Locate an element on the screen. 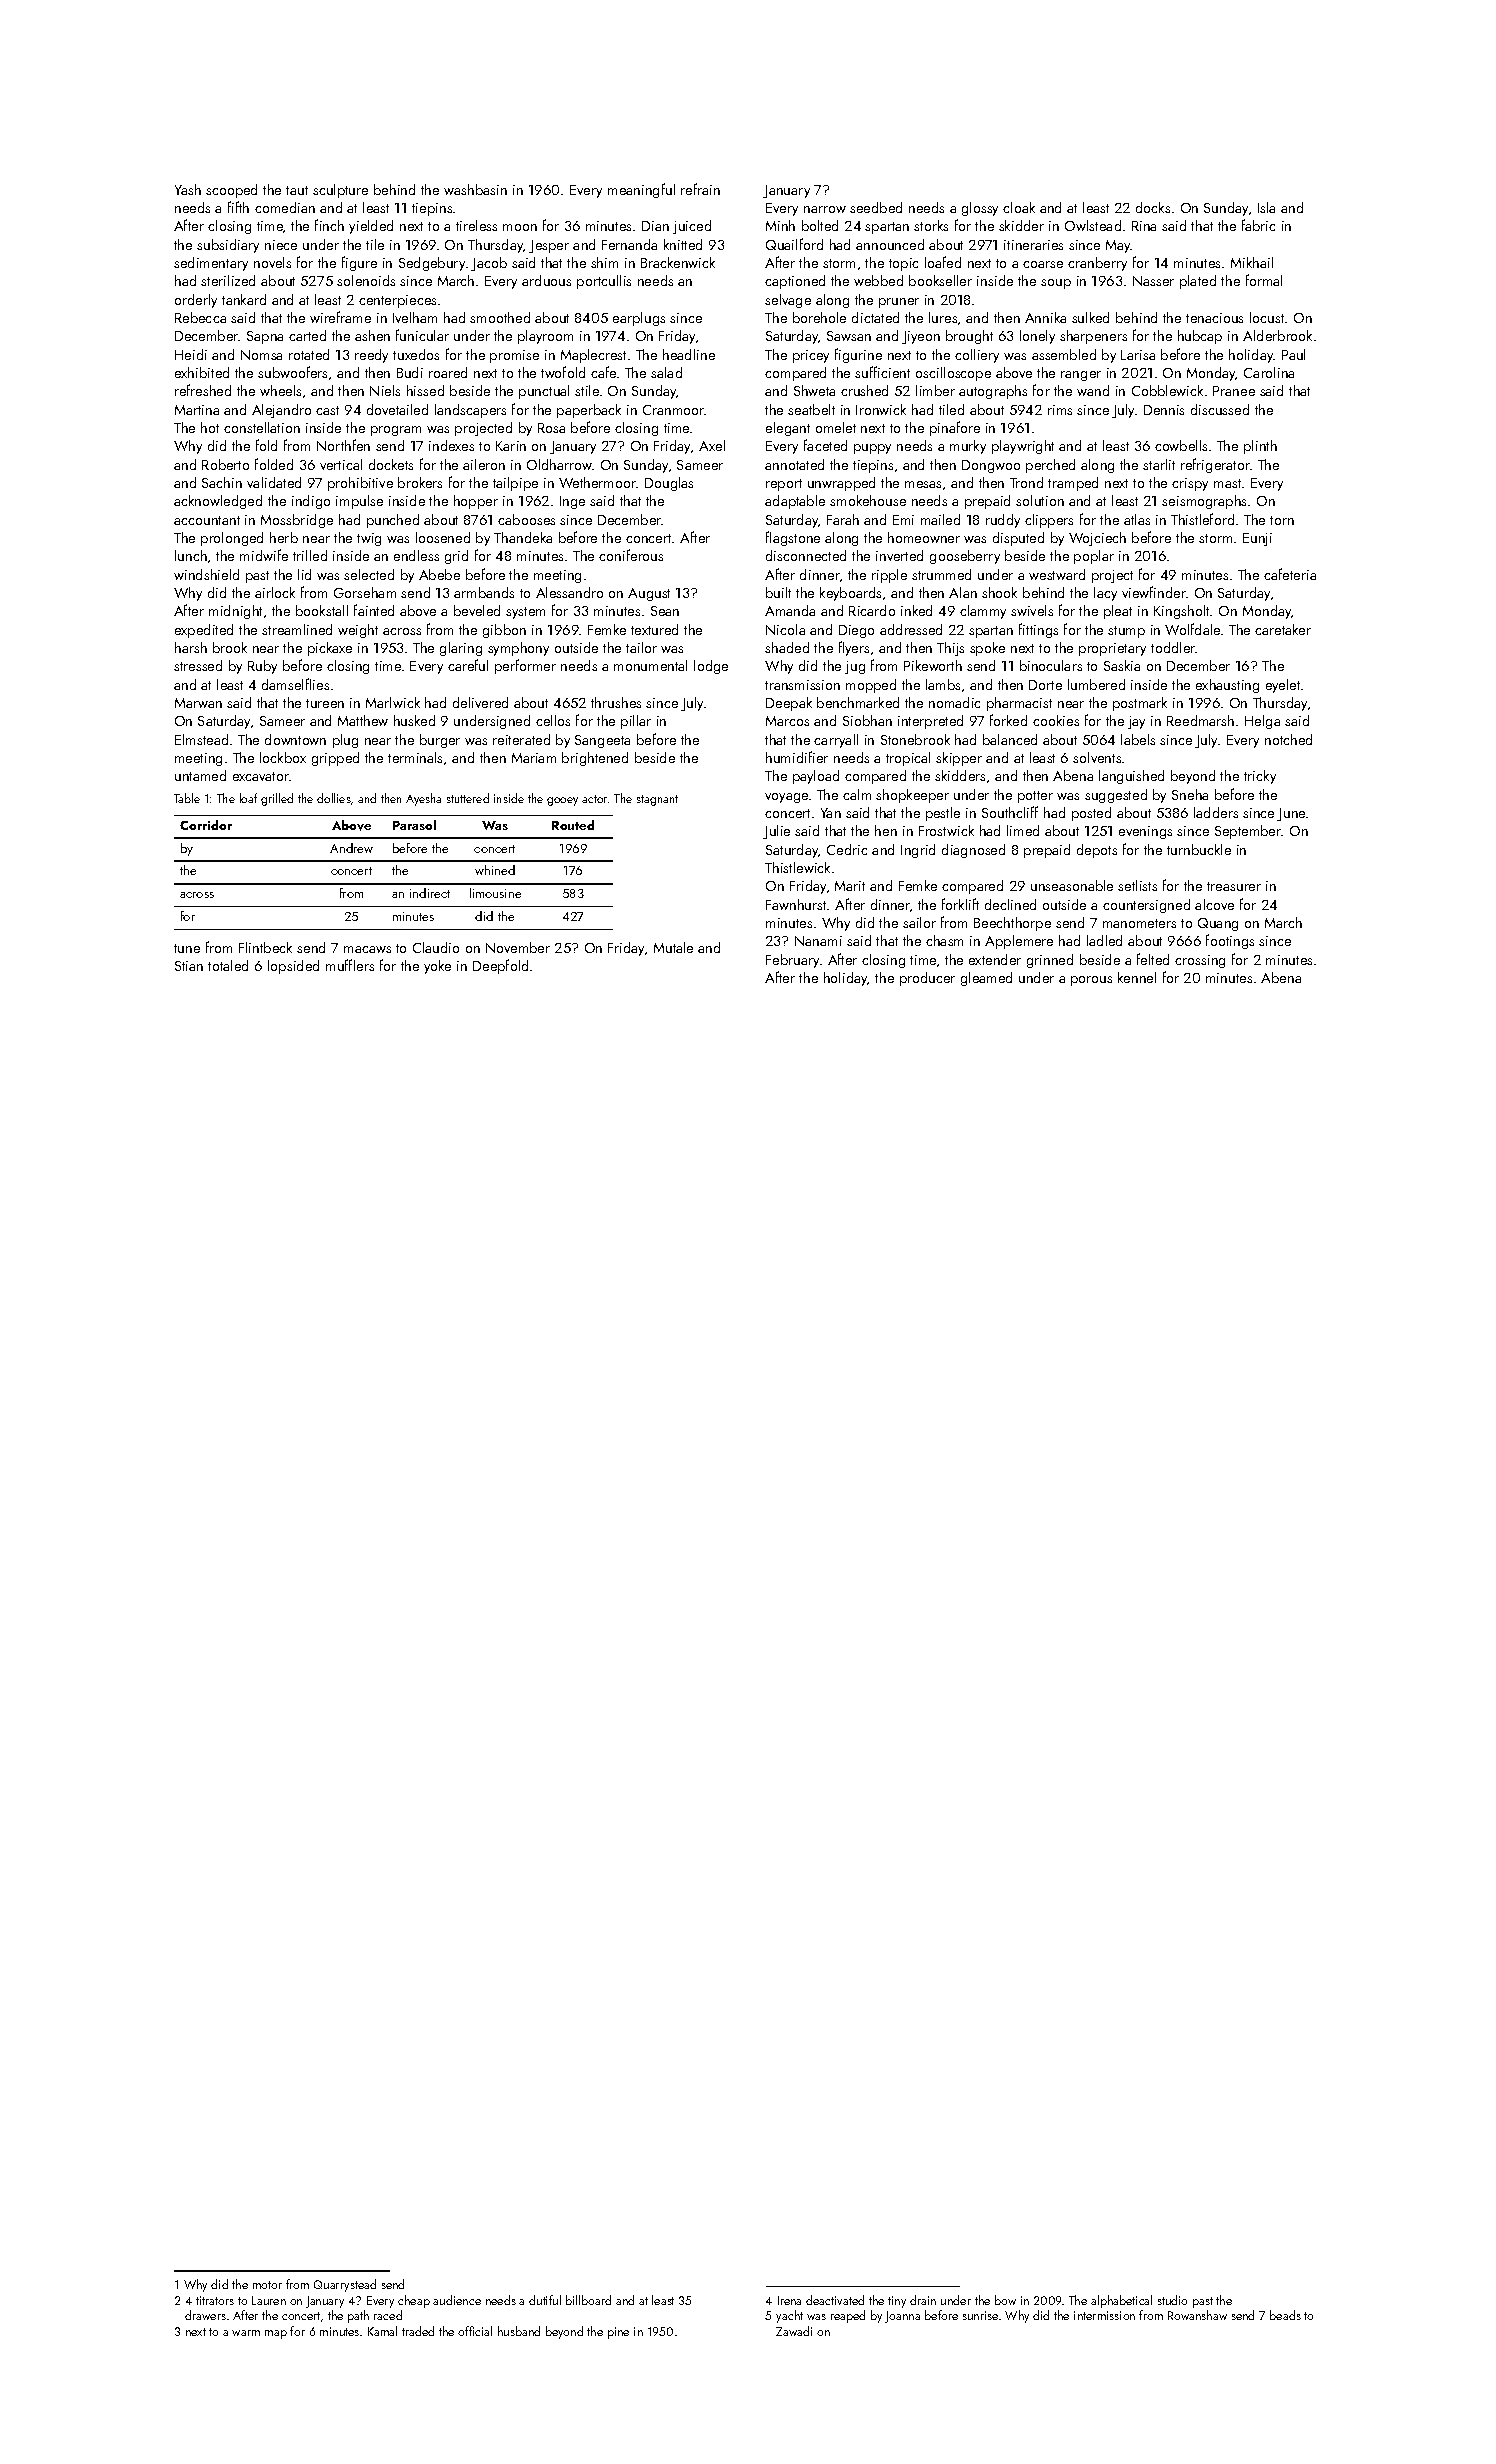 Image resolution: width=1496 pixels, height=2464 pixels. narrow is located at coordinates (825, 209).
